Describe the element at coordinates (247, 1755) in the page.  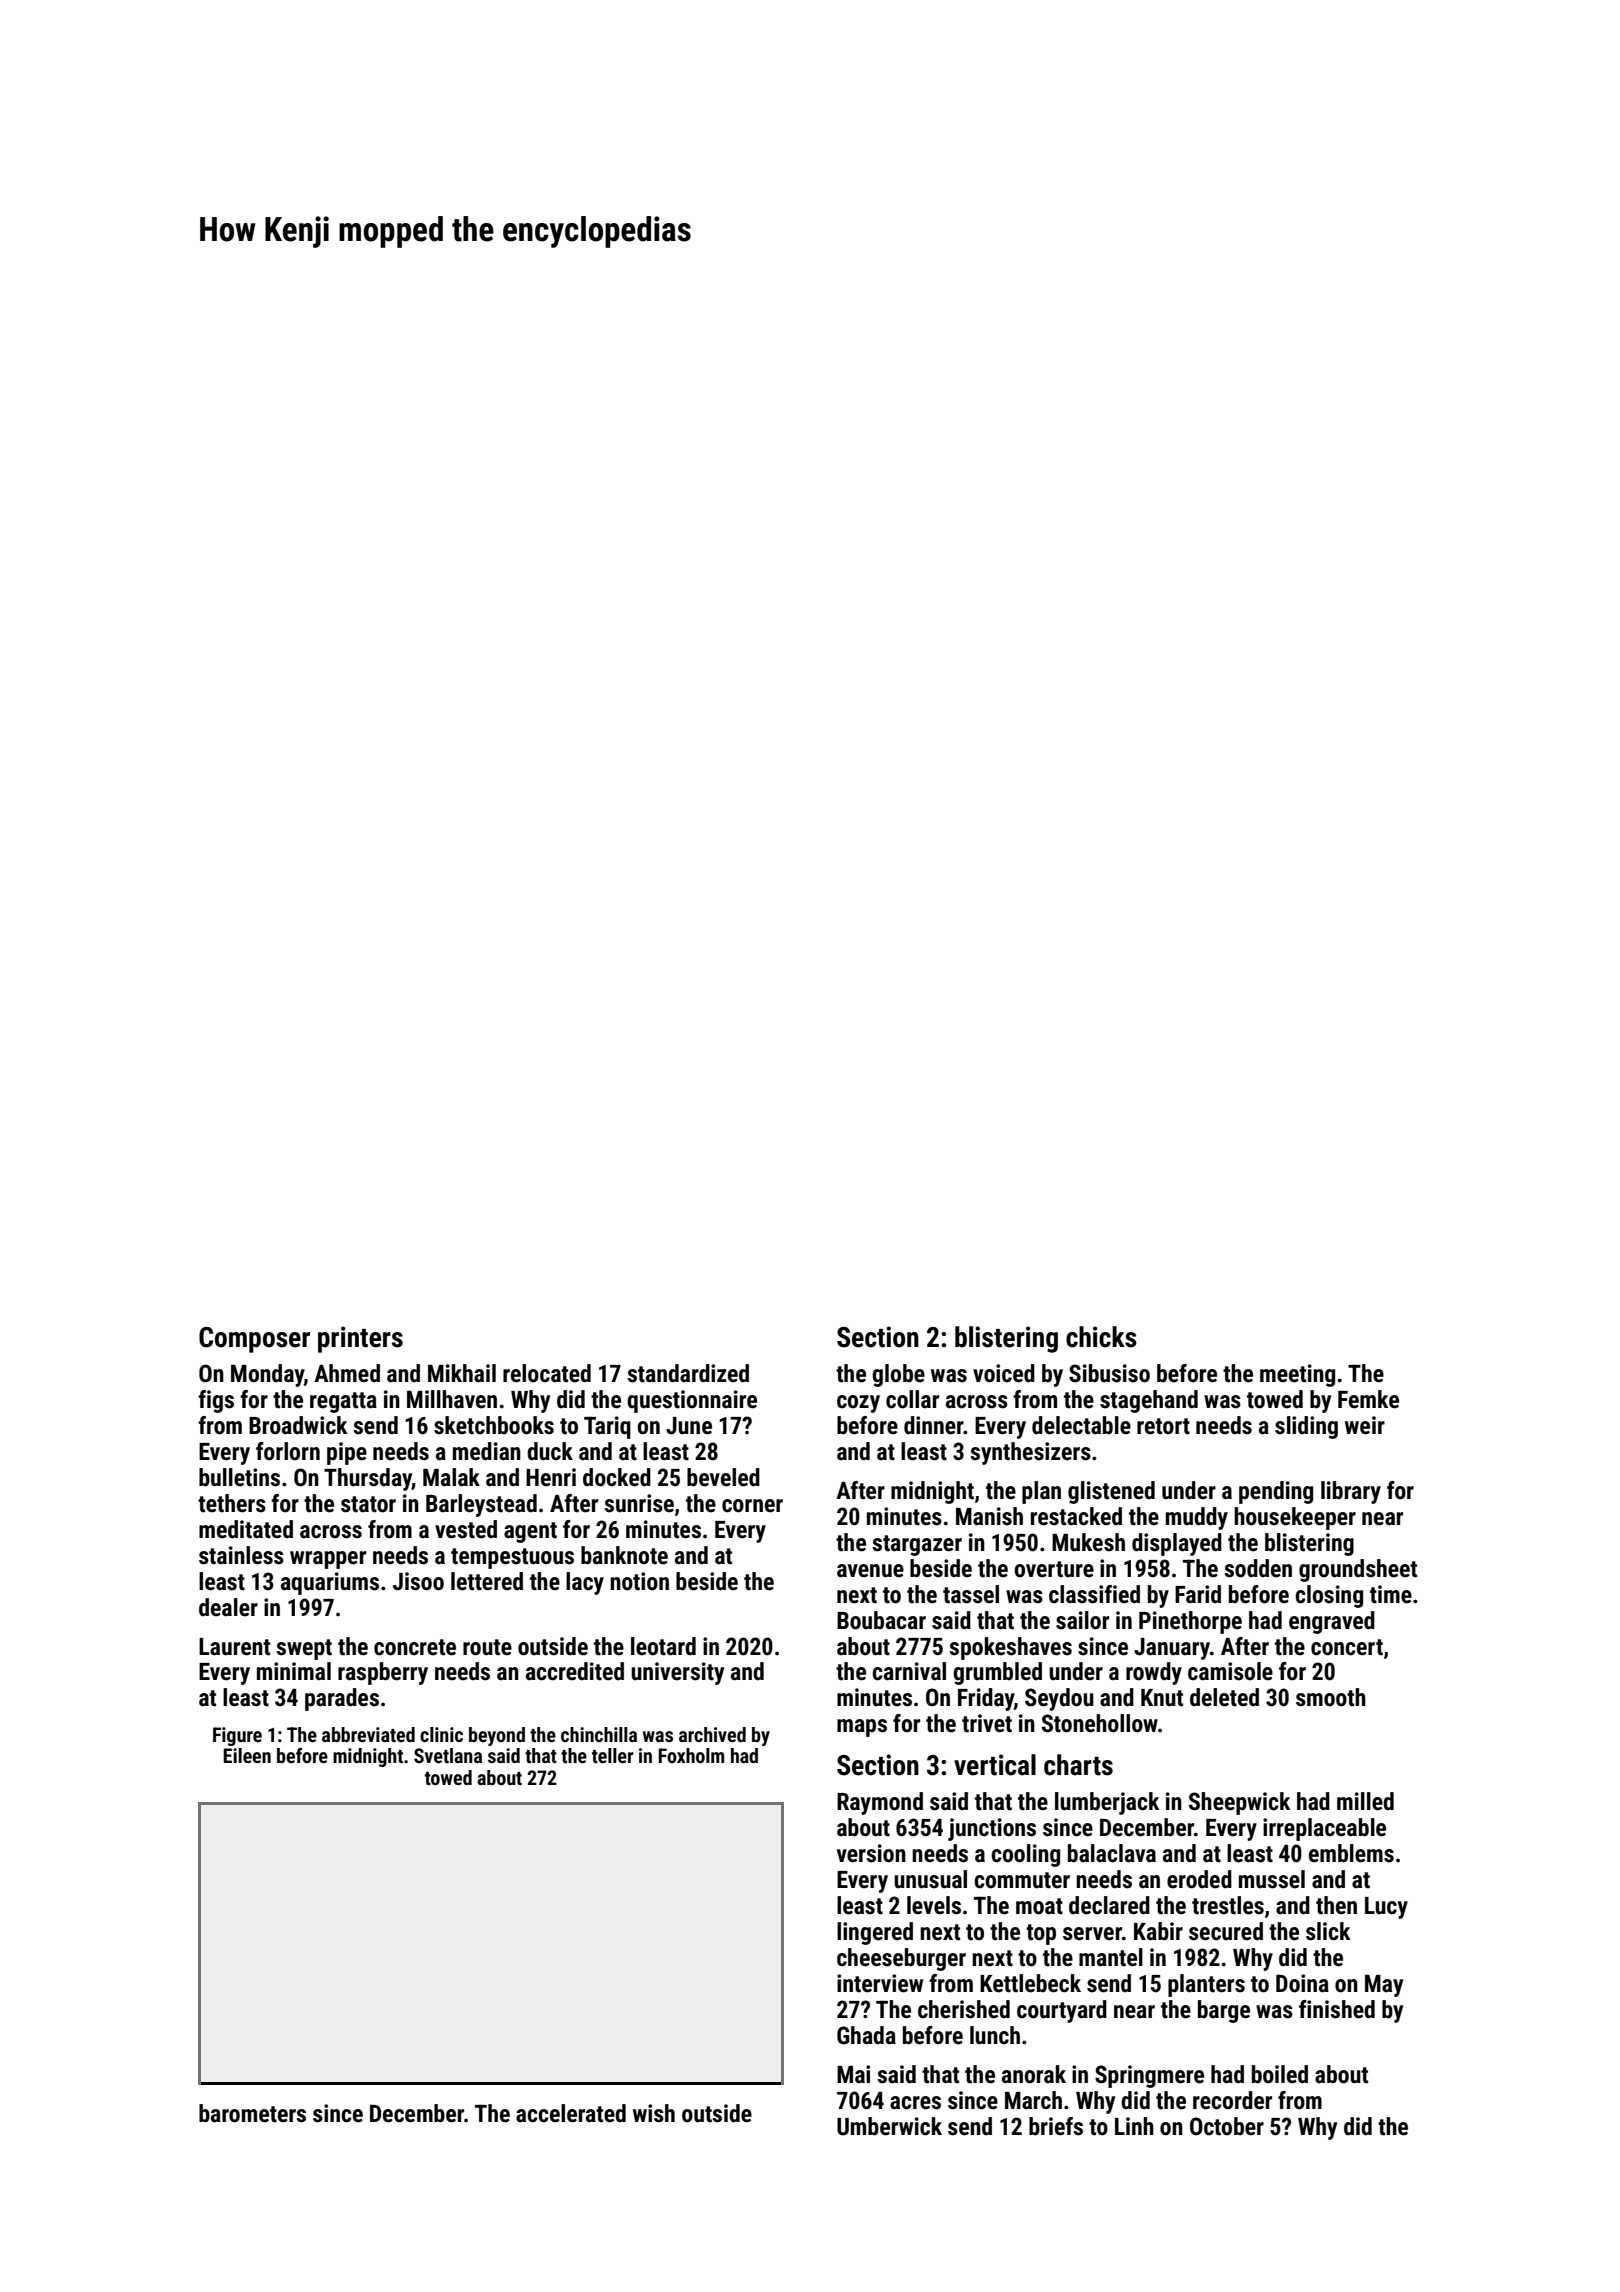
I see `Eileen` at that location.
